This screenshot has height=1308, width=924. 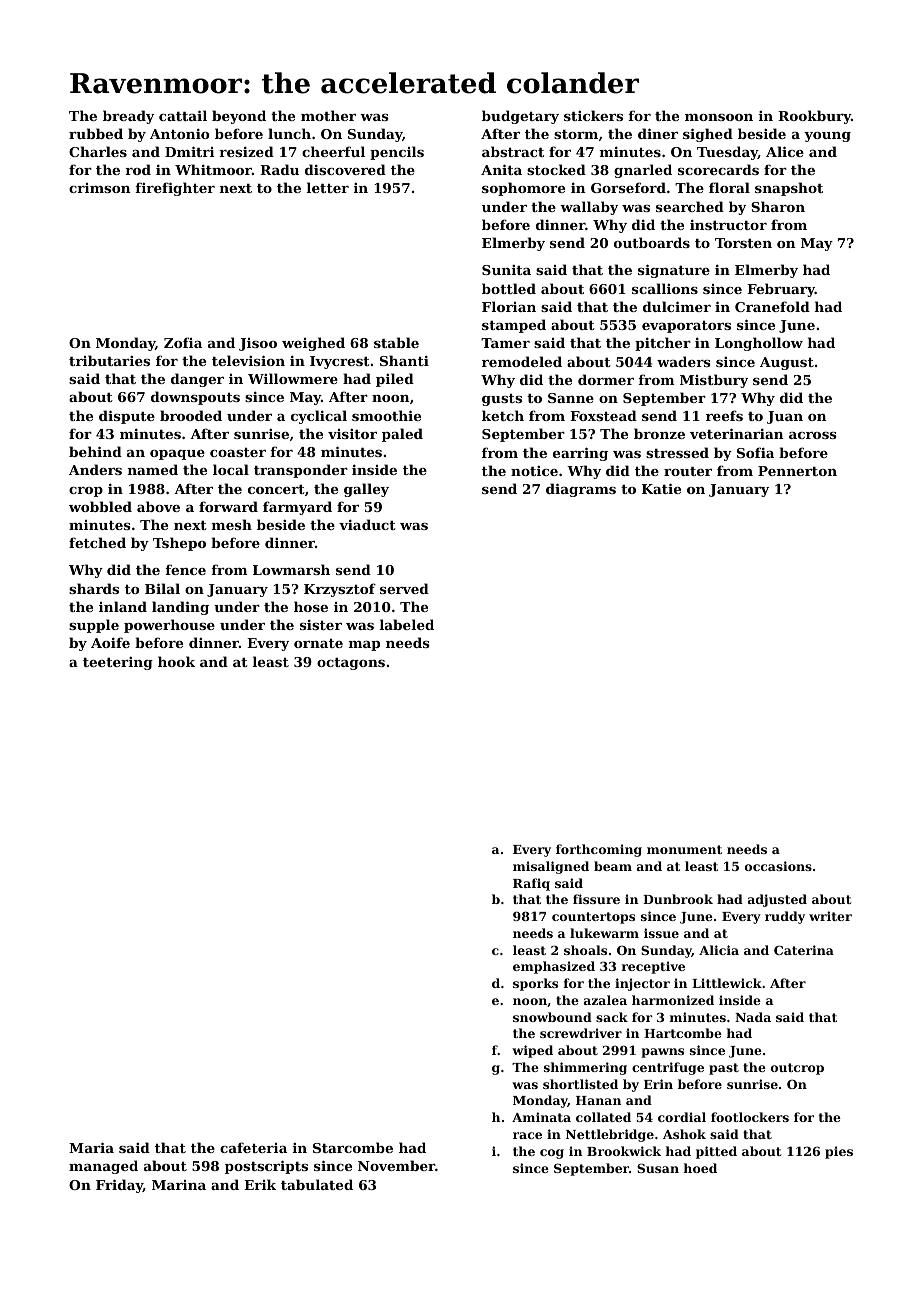 I want to click on monument, so click(x=684, y=849).
